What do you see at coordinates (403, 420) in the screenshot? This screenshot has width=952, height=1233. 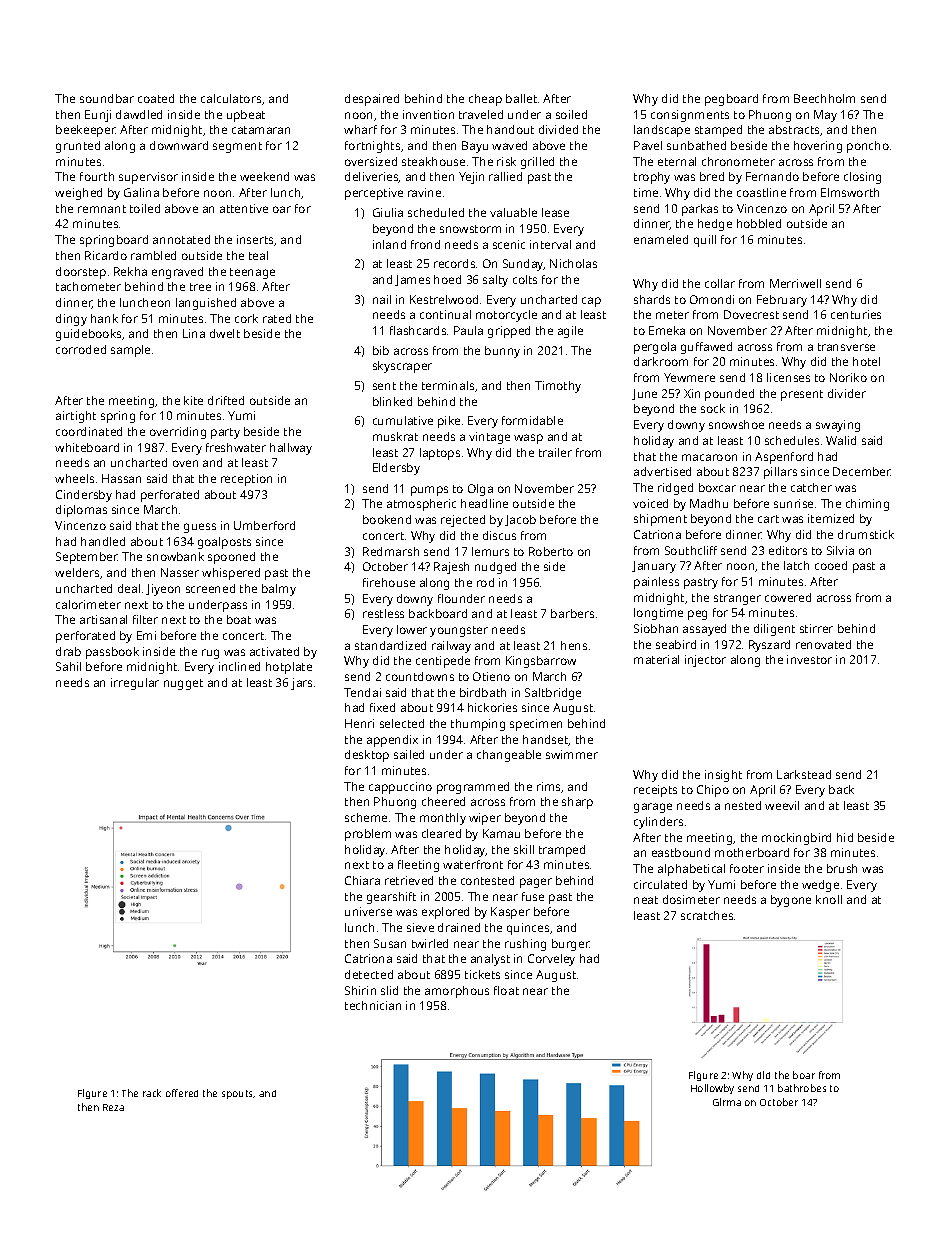 I see `cumulative` at bounding box center [403, 420].
